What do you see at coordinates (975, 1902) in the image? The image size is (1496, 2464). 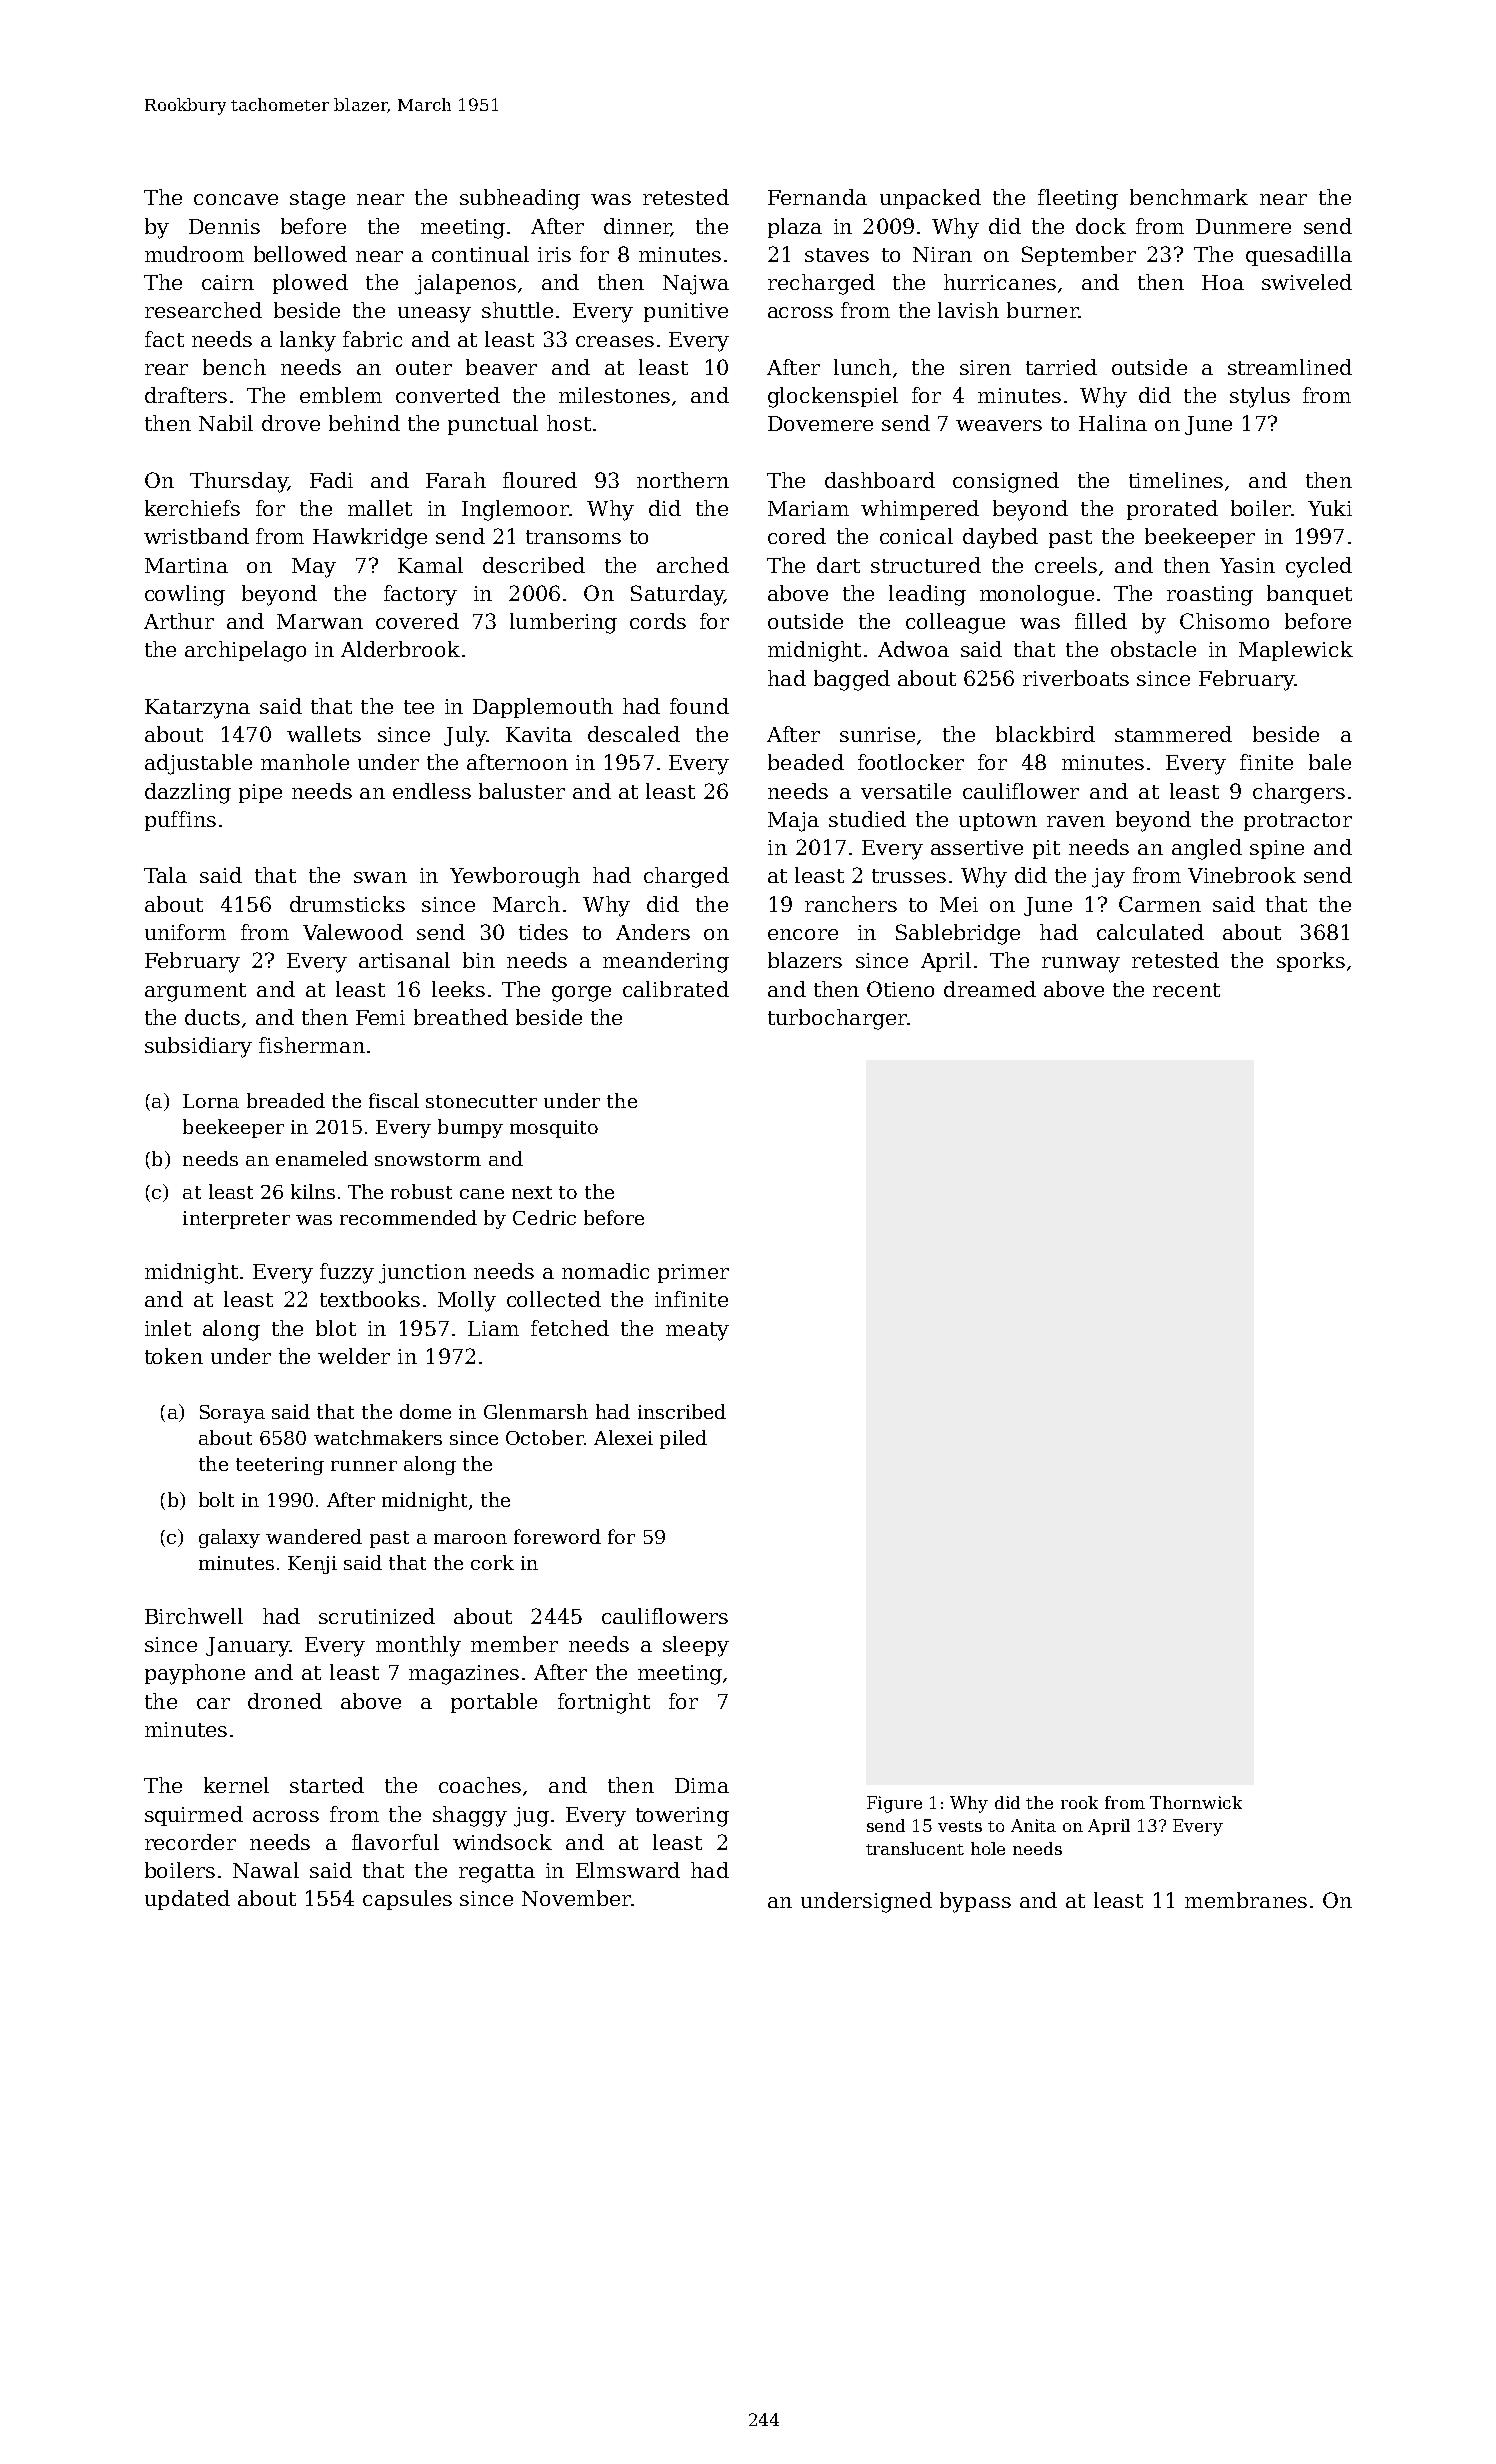 I see `bypass` at bounding box center [975, 1902].
